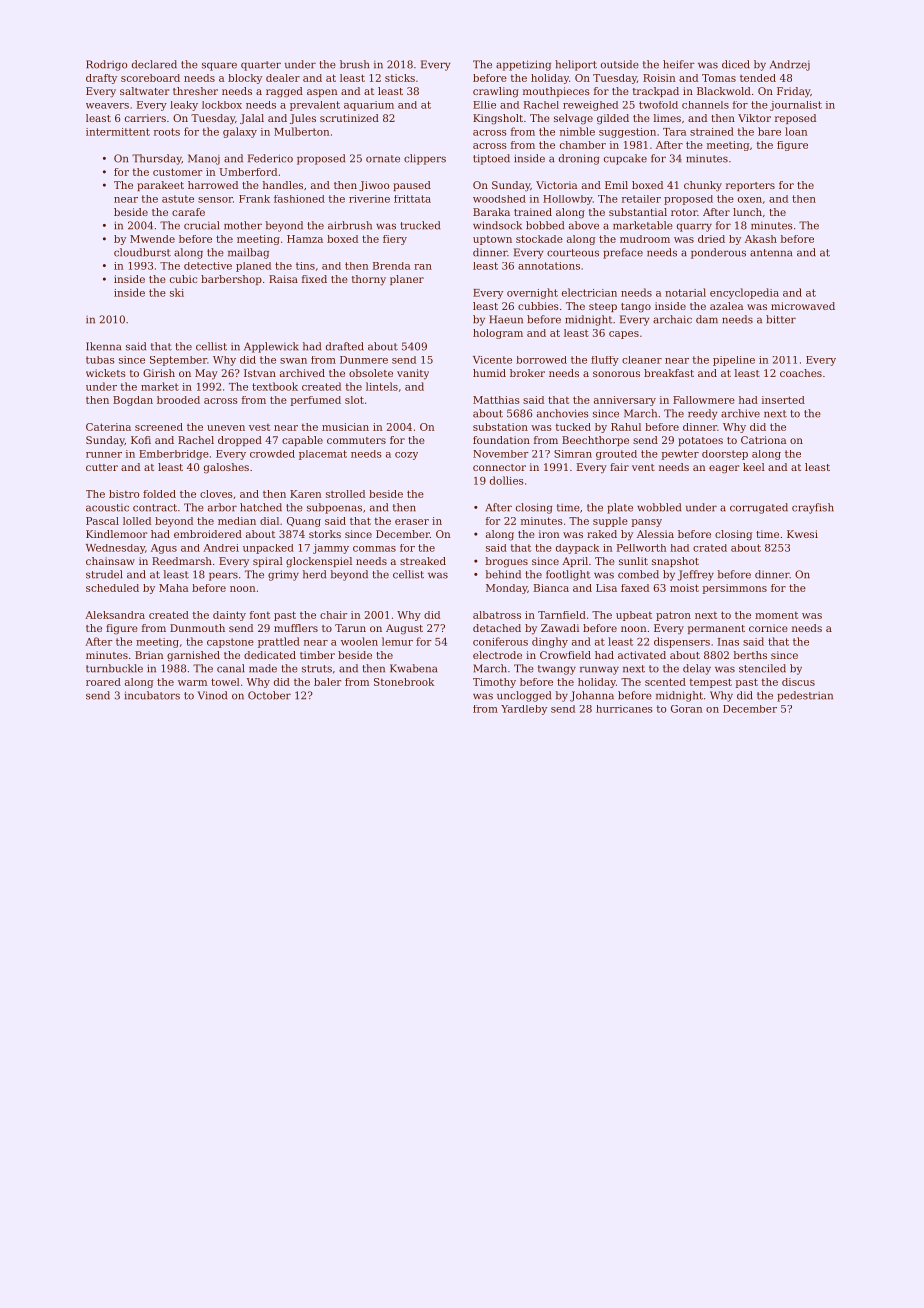 Image resolution: width=924 pixels, height=1308 pixels. What do you see at coordinates (507, 562) in the screenshot?
I see `brogues` at bounding box center [507, 562].
